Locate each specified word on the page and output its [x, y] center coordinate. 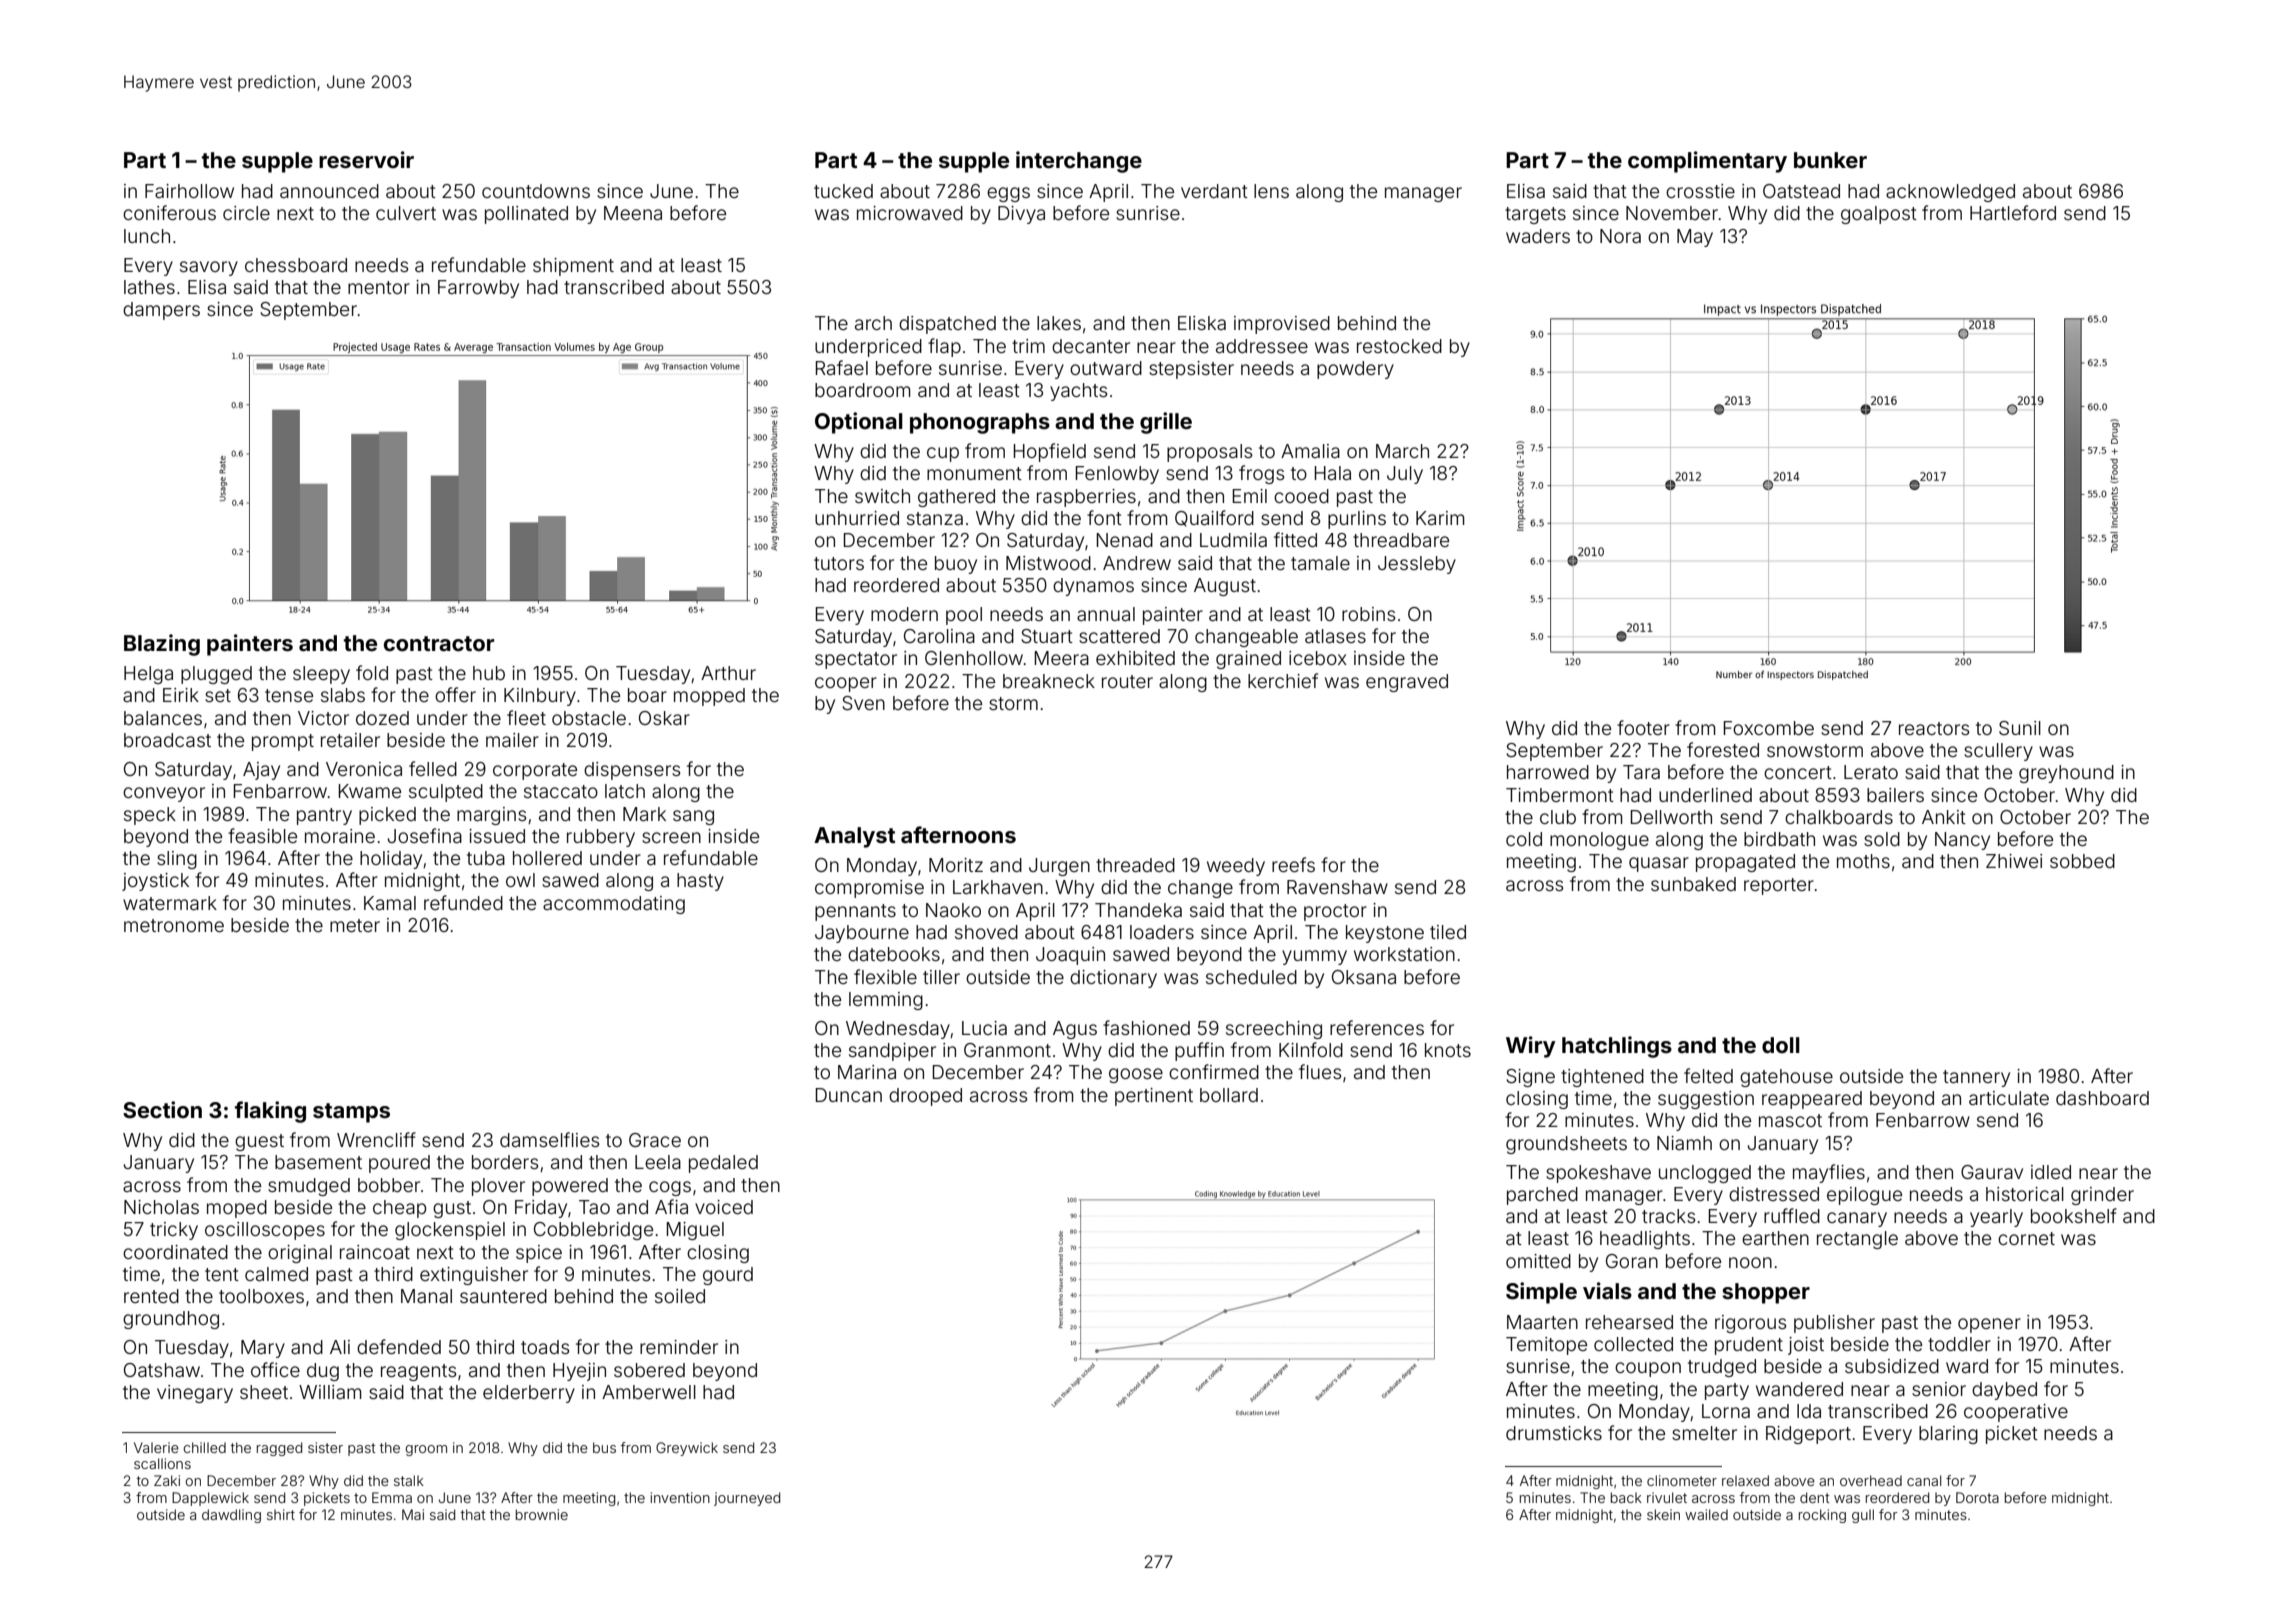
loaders [1162, 932]
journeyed [747, 1499]
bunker [1830, 160]
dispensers [632, 771]
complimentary [1707, 162]
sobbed [2082, 861]
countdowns [536, 191]
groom [426, 1450]
